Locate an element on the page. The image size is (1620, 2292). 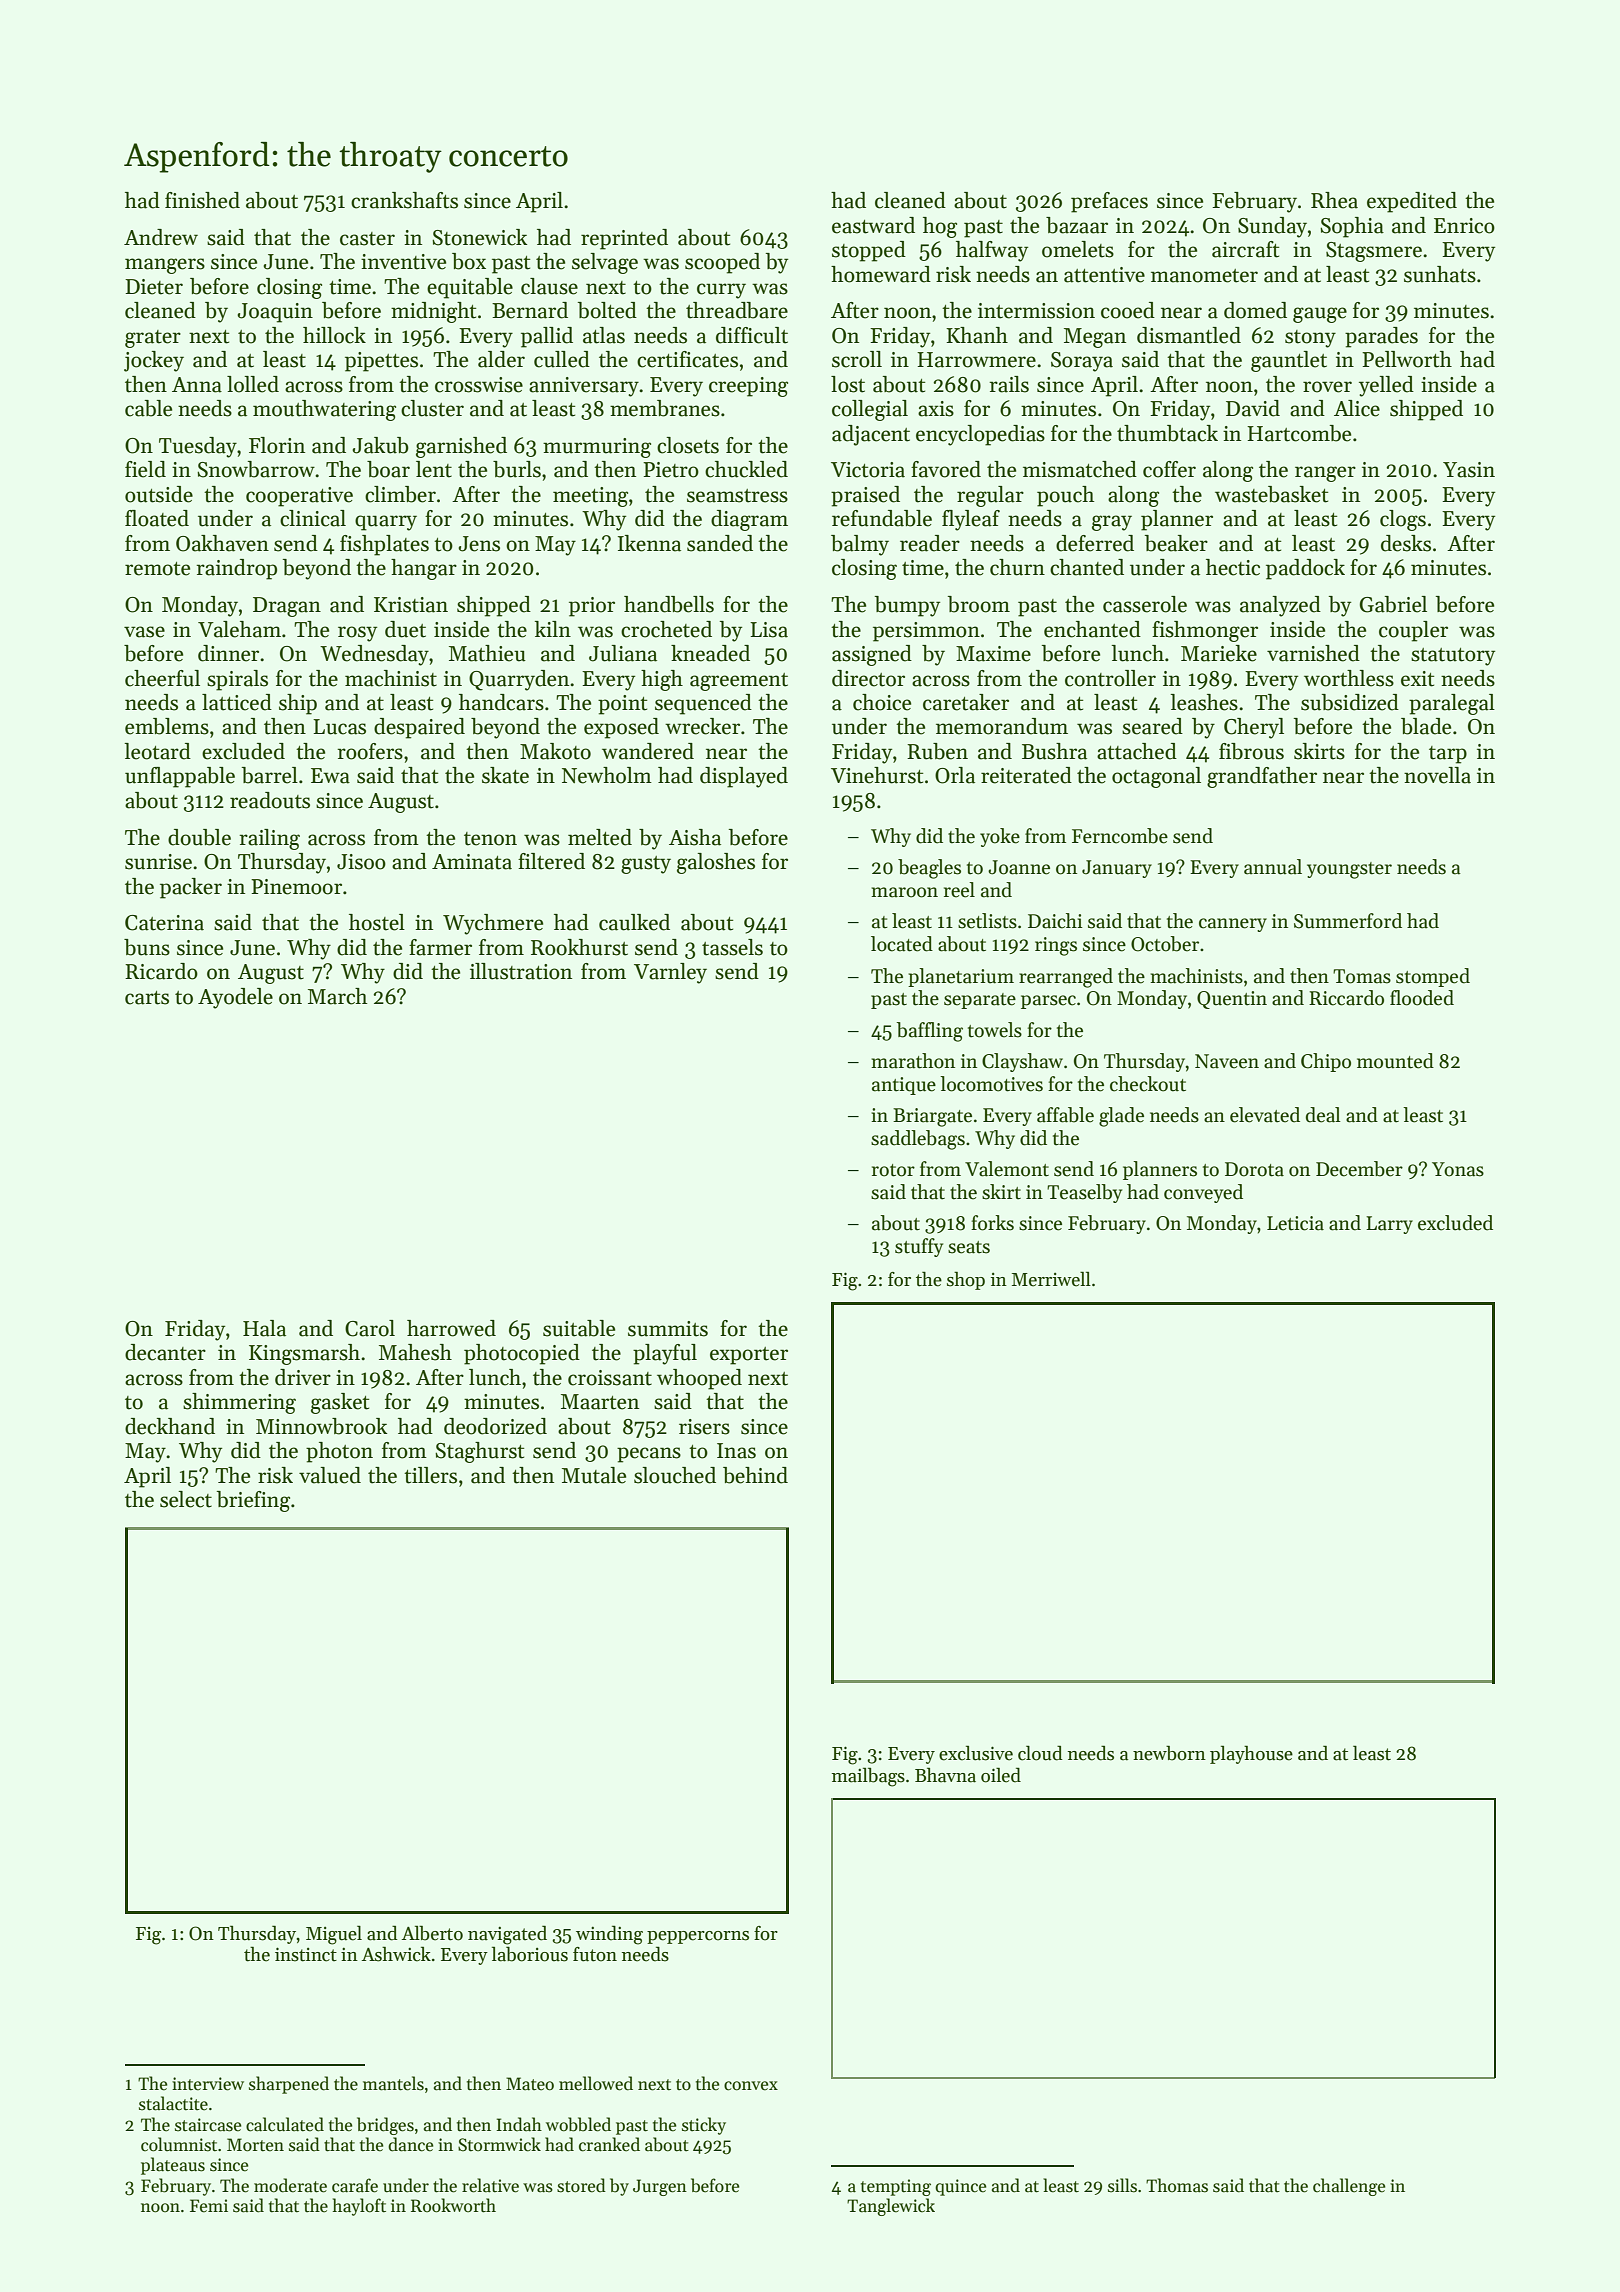
anniversary is located at coordinates (584, 387).
